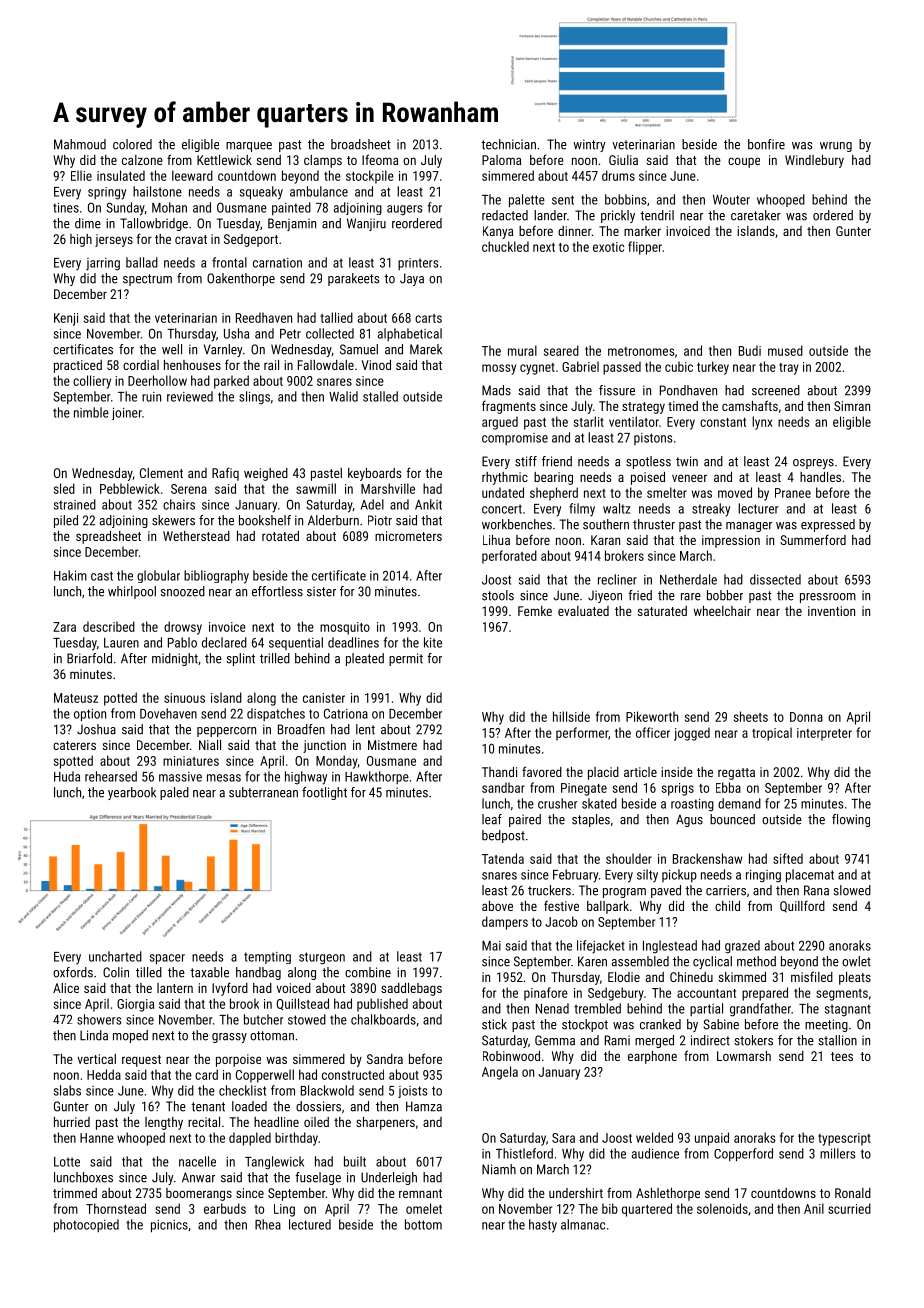  I want to click on colored, so click(132, 144).
